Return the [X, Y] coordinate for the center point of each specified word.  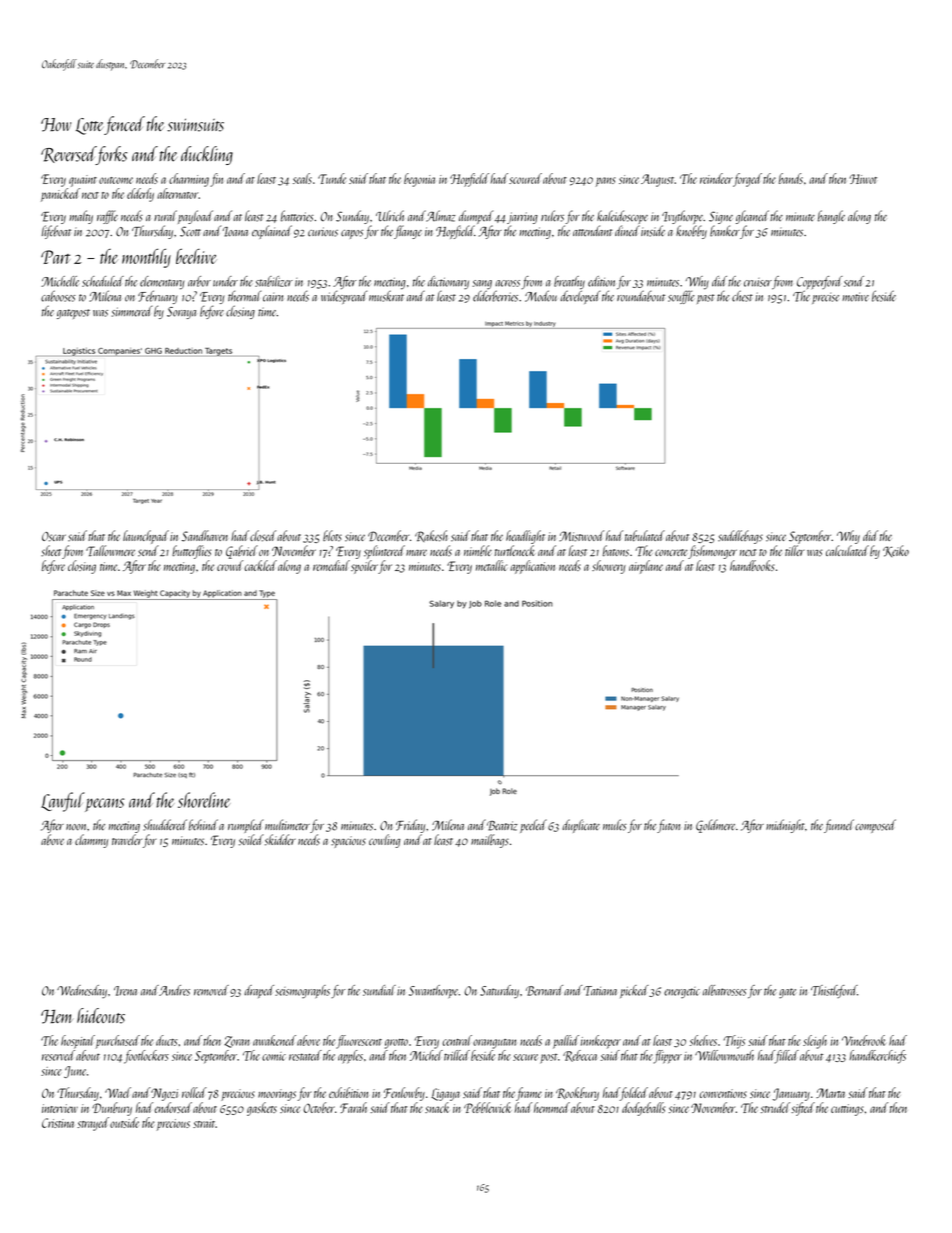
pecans [104, 805]
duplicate [581, 826]
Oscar [54, 537]
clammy [91, 841]
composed [875, 826]
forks [111, 155]
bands [791, 178]
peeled [533, 826]
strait [204, 1123]
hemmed [552, 1107]
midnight [785, 826]
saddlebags [740, 537]
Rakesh [431, 536]
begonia [419, 180]
